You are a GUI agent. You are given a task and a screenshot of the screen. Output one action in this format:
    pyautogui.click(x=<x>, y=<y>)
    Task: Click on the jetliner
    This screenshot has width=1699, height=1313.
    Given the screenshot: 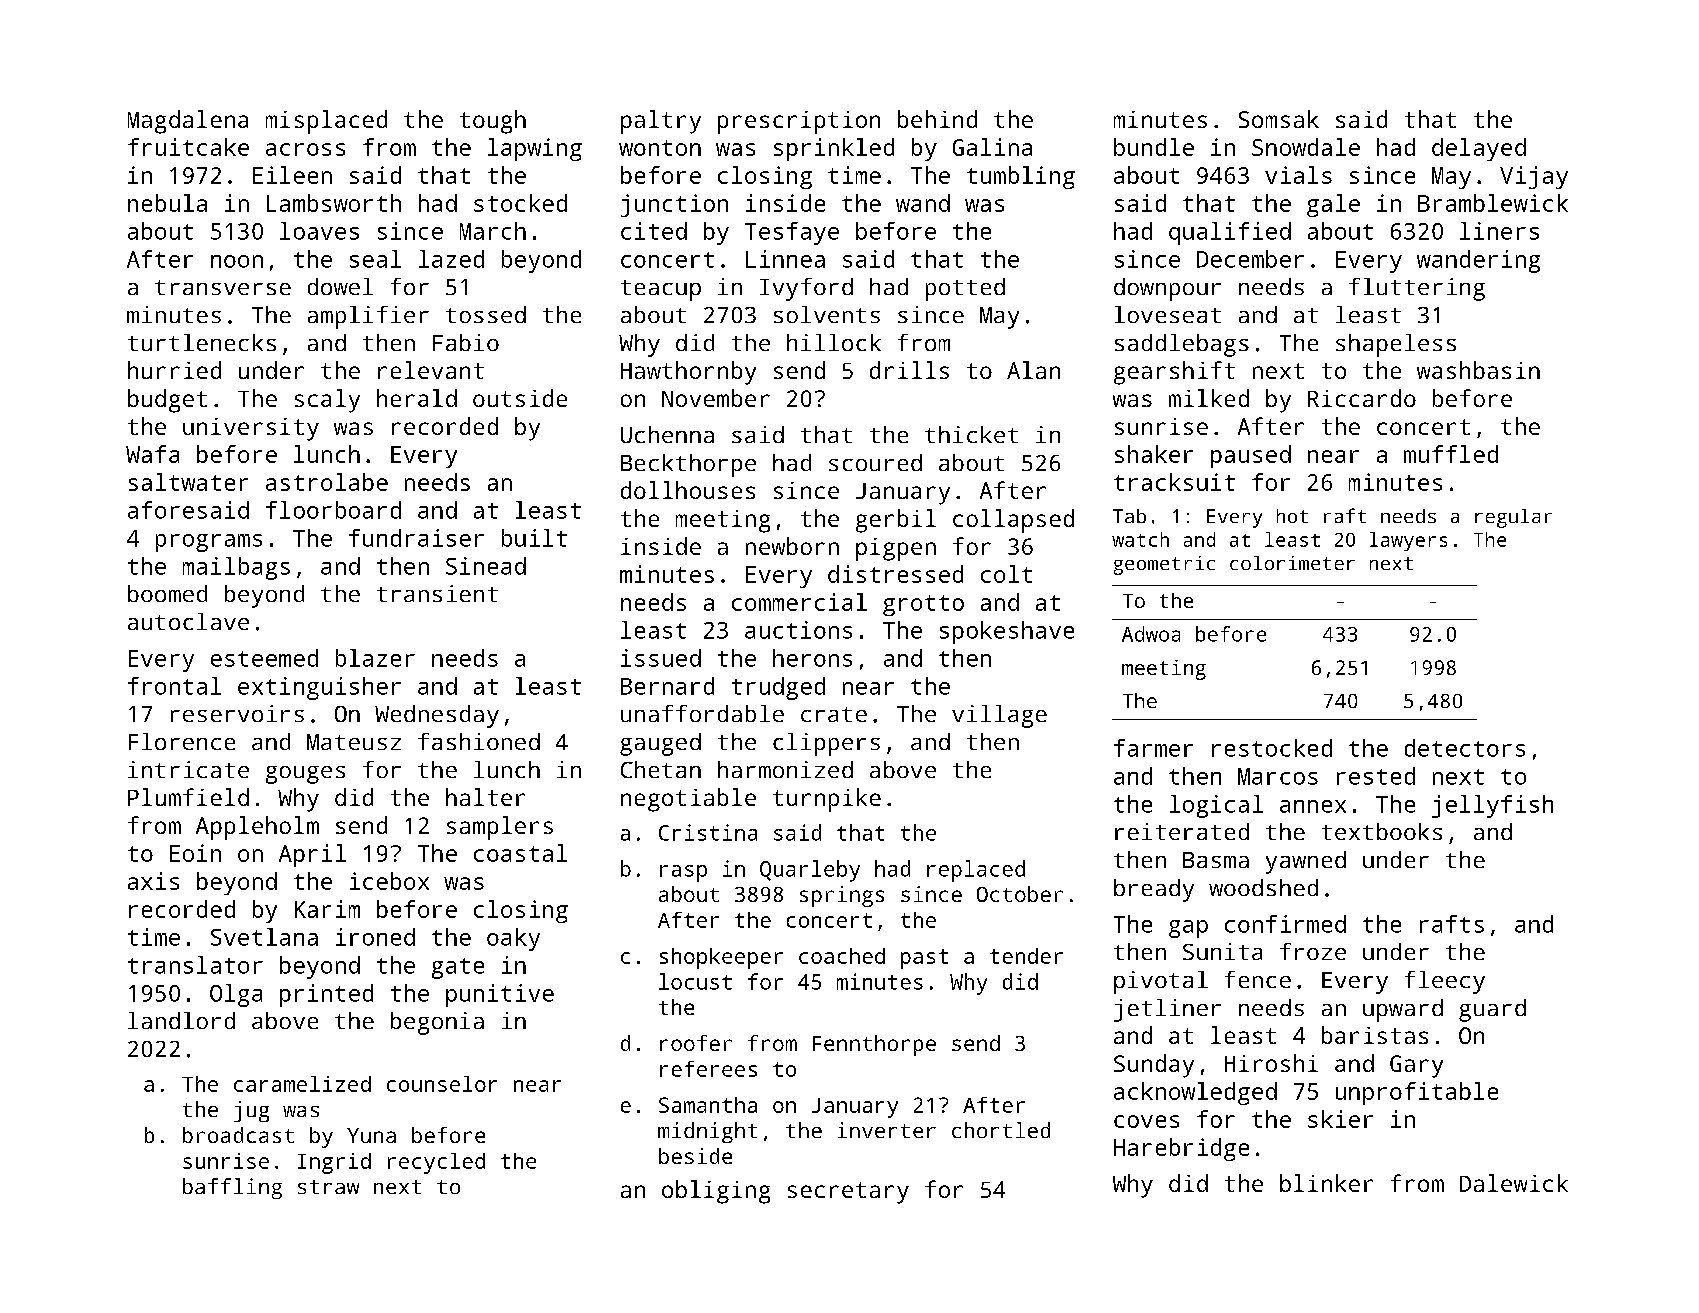 What is the action you would take?
    pyautogui.click(x=1167, y=1010)
